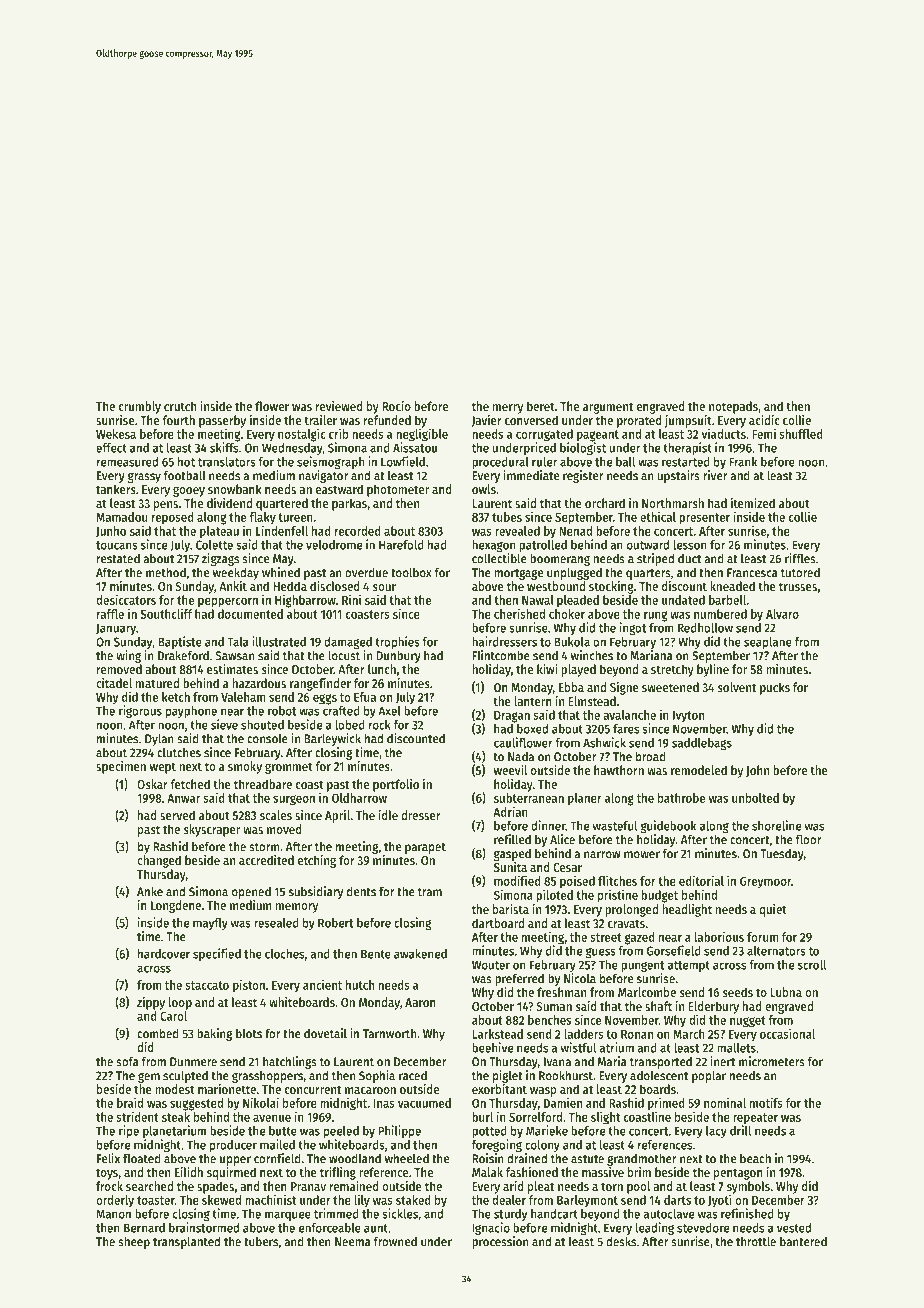 Image resolution: width=924 pixels, height=1308 pixels. I want to click on trophies, so click(397, 642).
